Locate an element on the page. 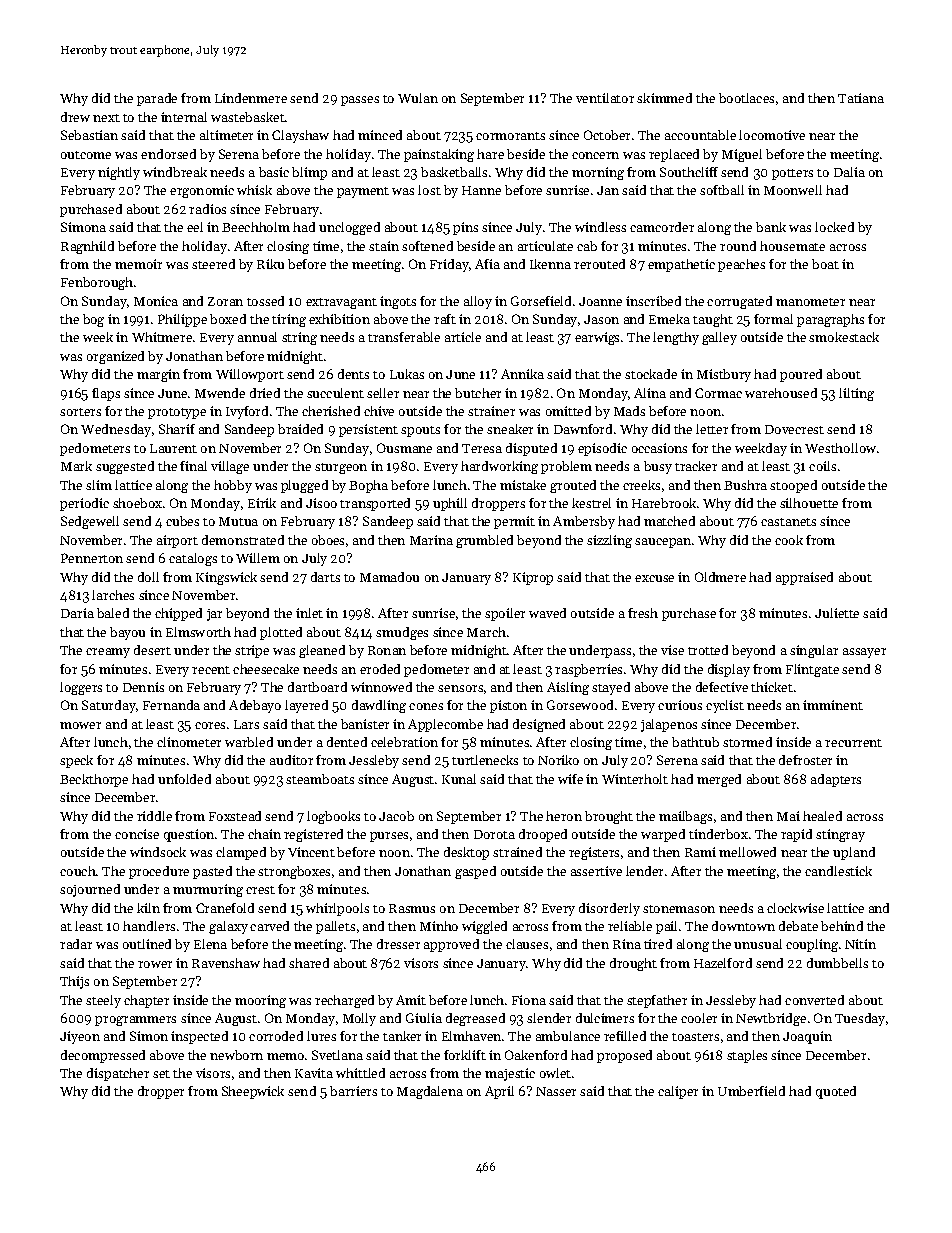 This document has width=952, height=1233. replaced is located at coordinates (674, 155).
